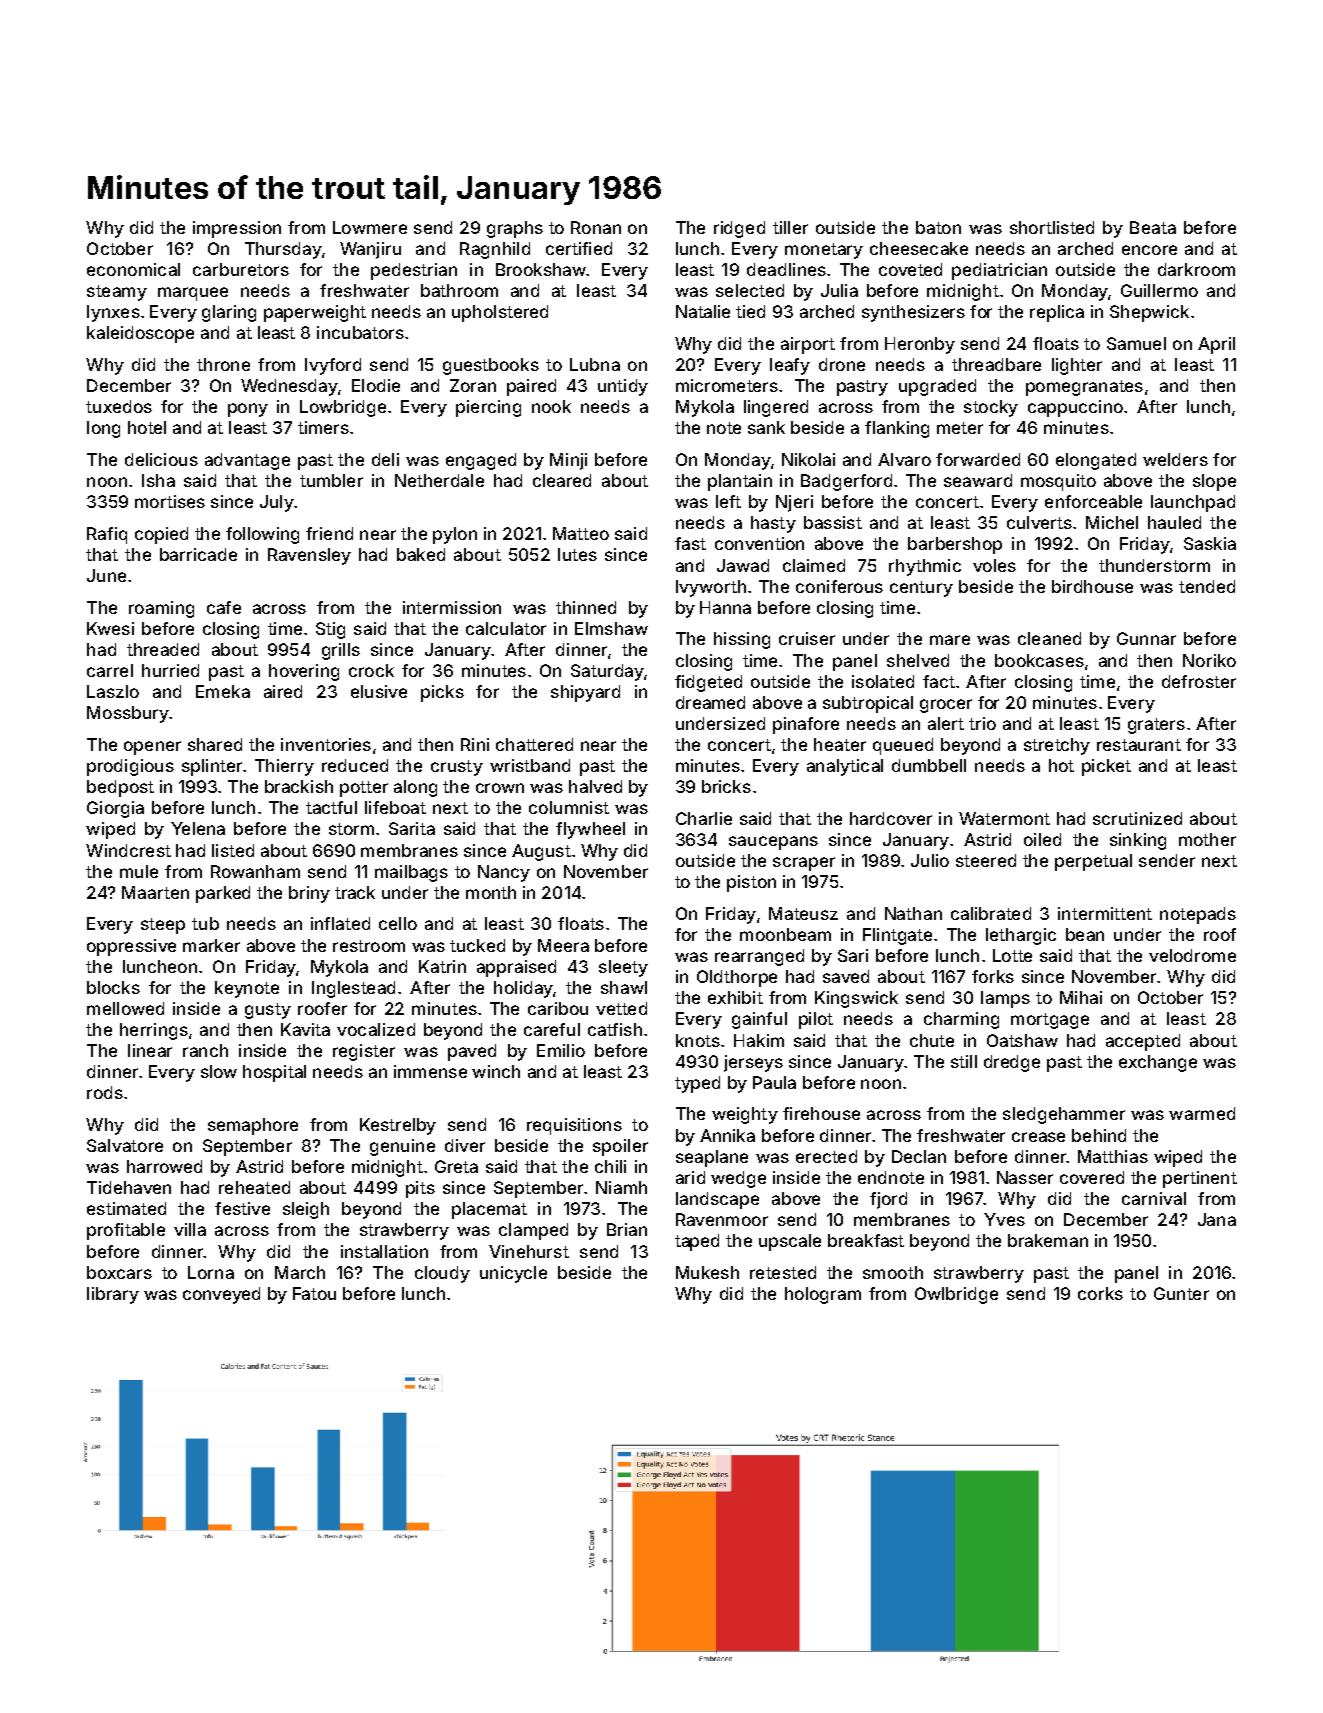 The height and width of the screenshot is (1713, 1323). What do you see at coordinates (823, 1295) in the screenshot?
I see `hologram` at bounding box center [823, 1295].
